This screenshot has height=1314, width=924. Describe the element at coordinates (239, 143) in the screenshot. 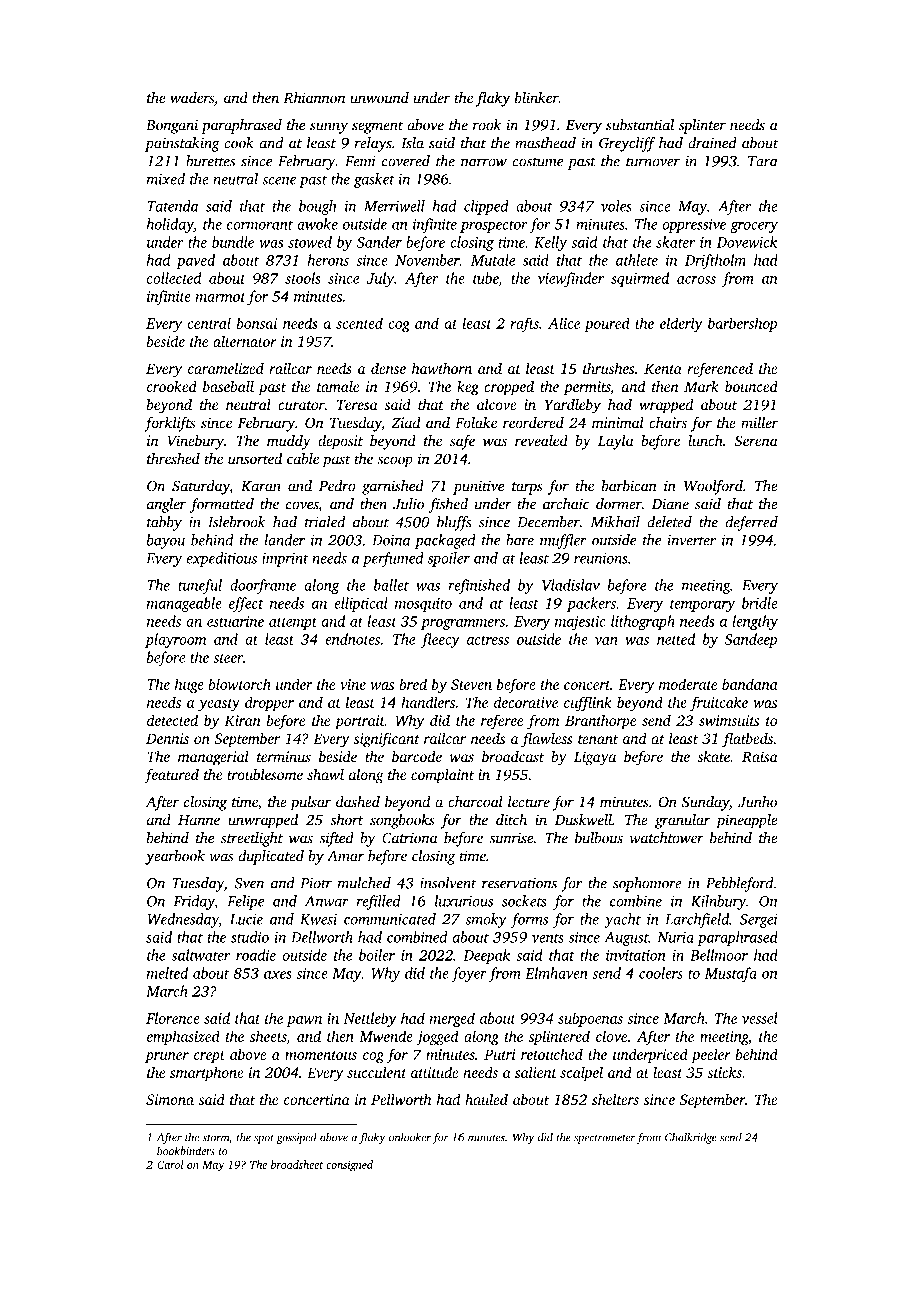

I see `cook` at that location.
